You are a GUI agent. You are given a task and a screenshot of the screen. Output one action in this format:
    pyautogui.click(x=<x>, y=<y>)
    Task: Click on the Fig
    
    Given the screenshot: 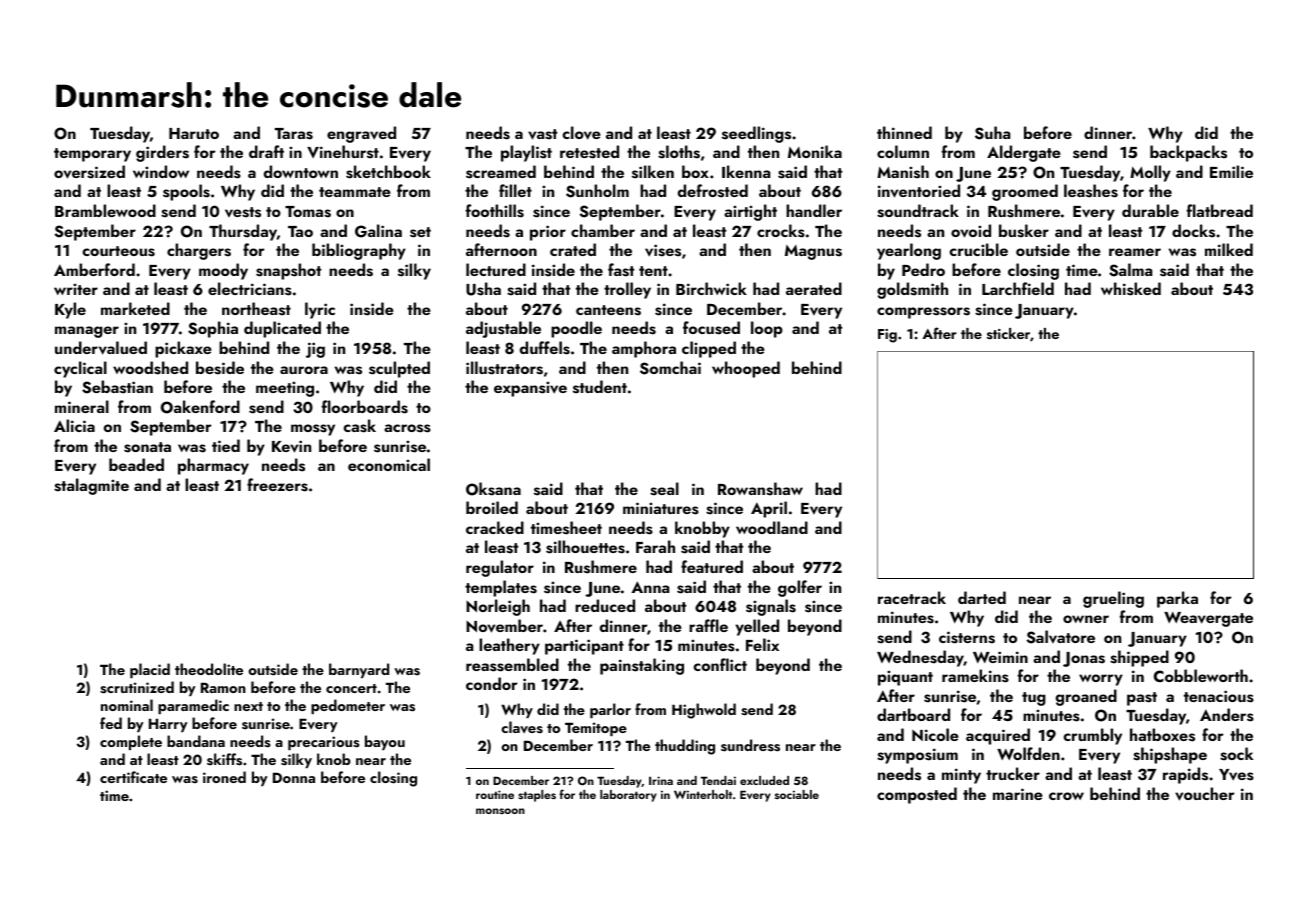 What is the action you would take?
    pyautogui.click(x=887, y=336)
